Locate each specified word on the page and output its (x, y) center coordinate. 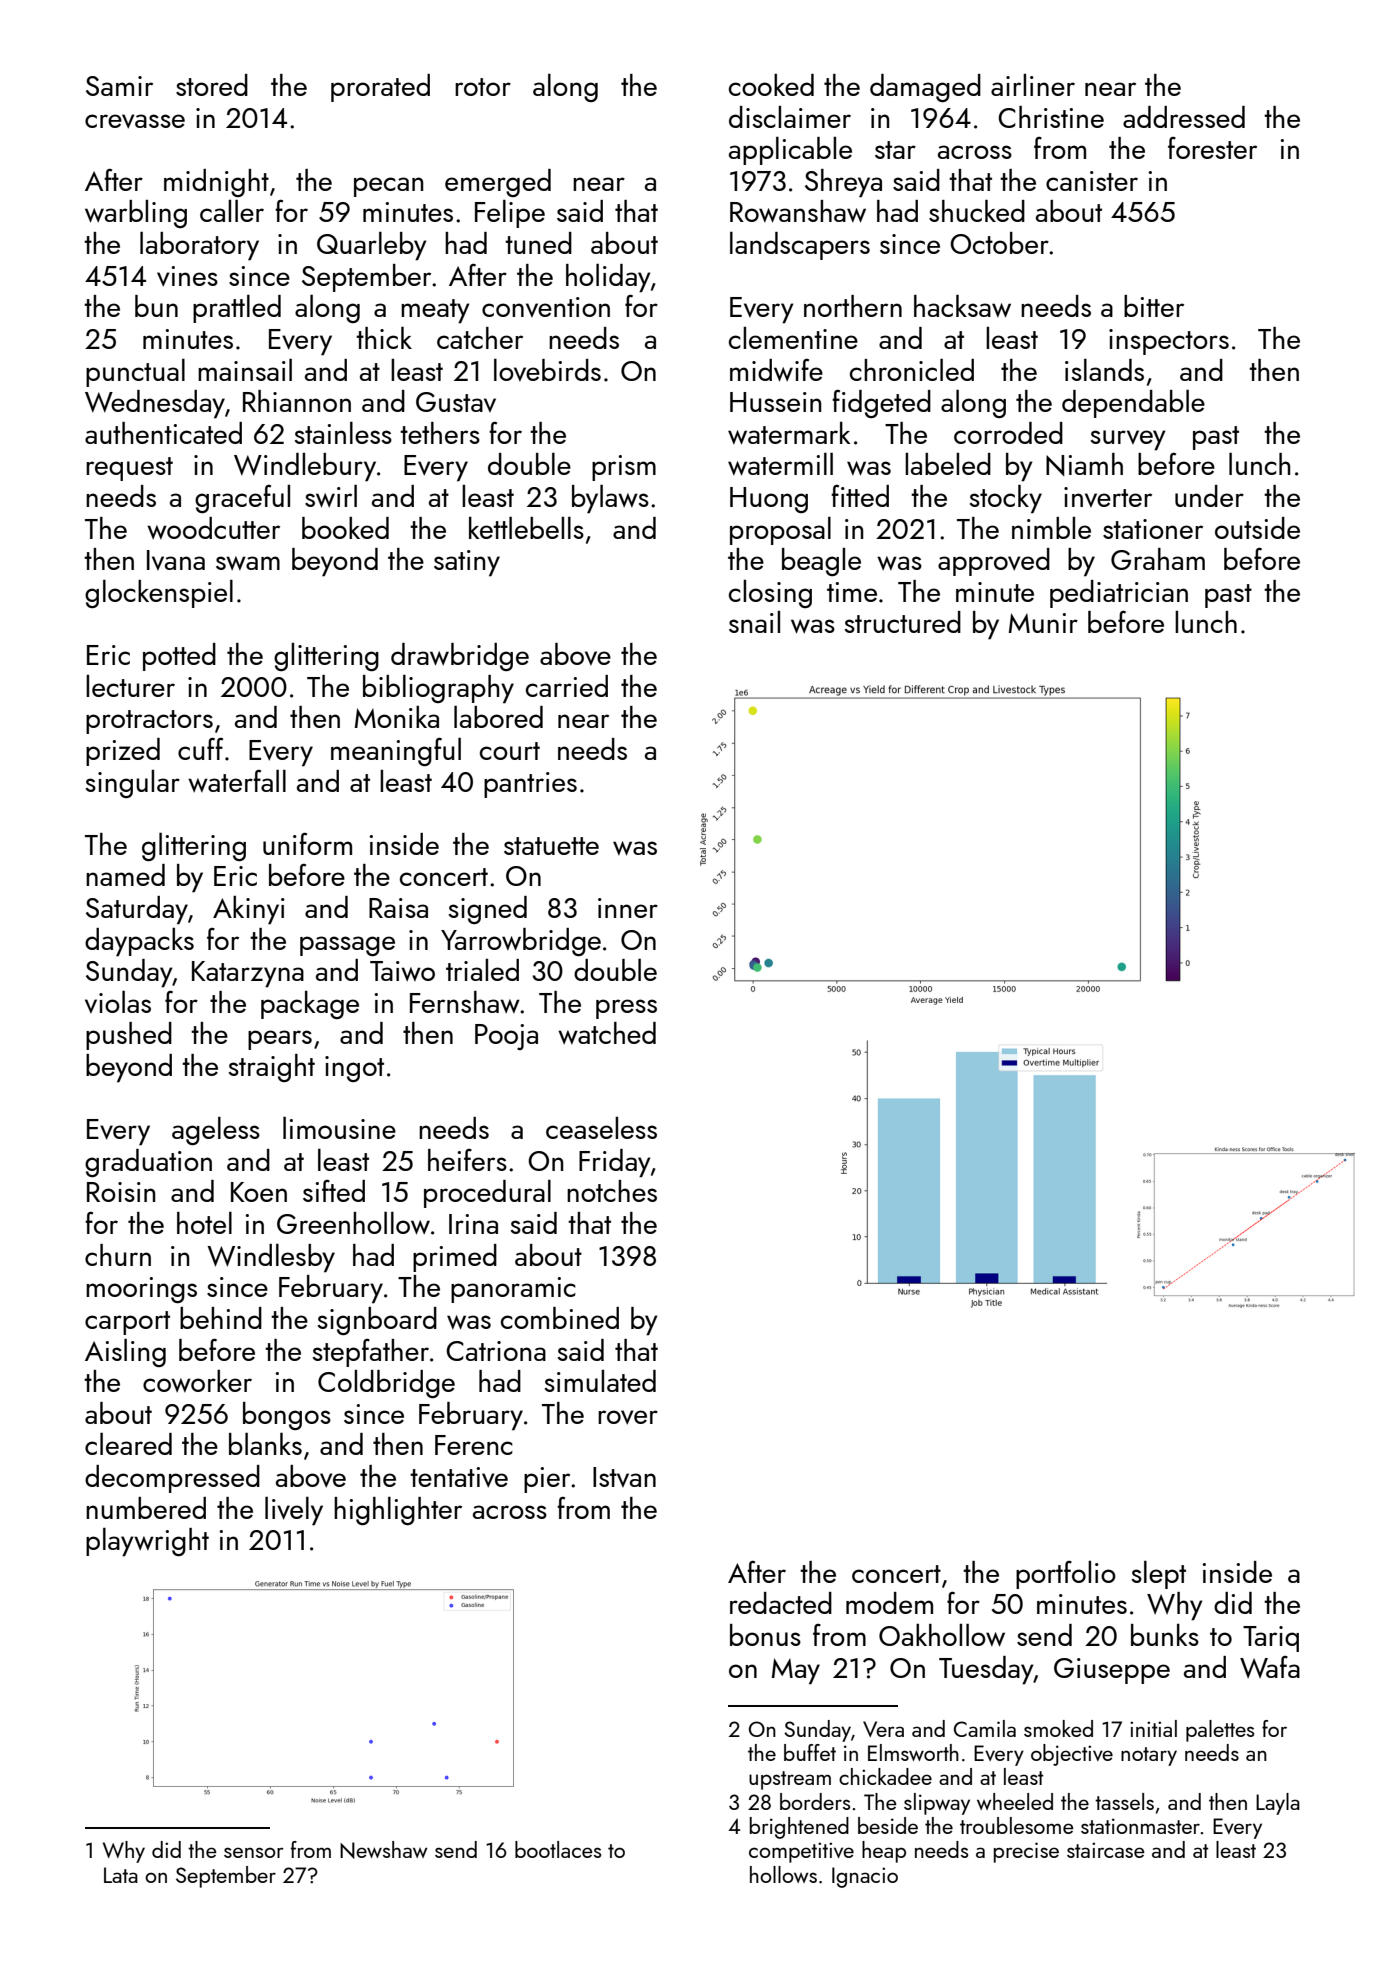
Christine (1051, 117)
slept (1159, 1575)
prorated (380, 88)
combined (560, 1318)
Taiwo (402, 971)
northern (853, 306)
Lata (121, 1875)
